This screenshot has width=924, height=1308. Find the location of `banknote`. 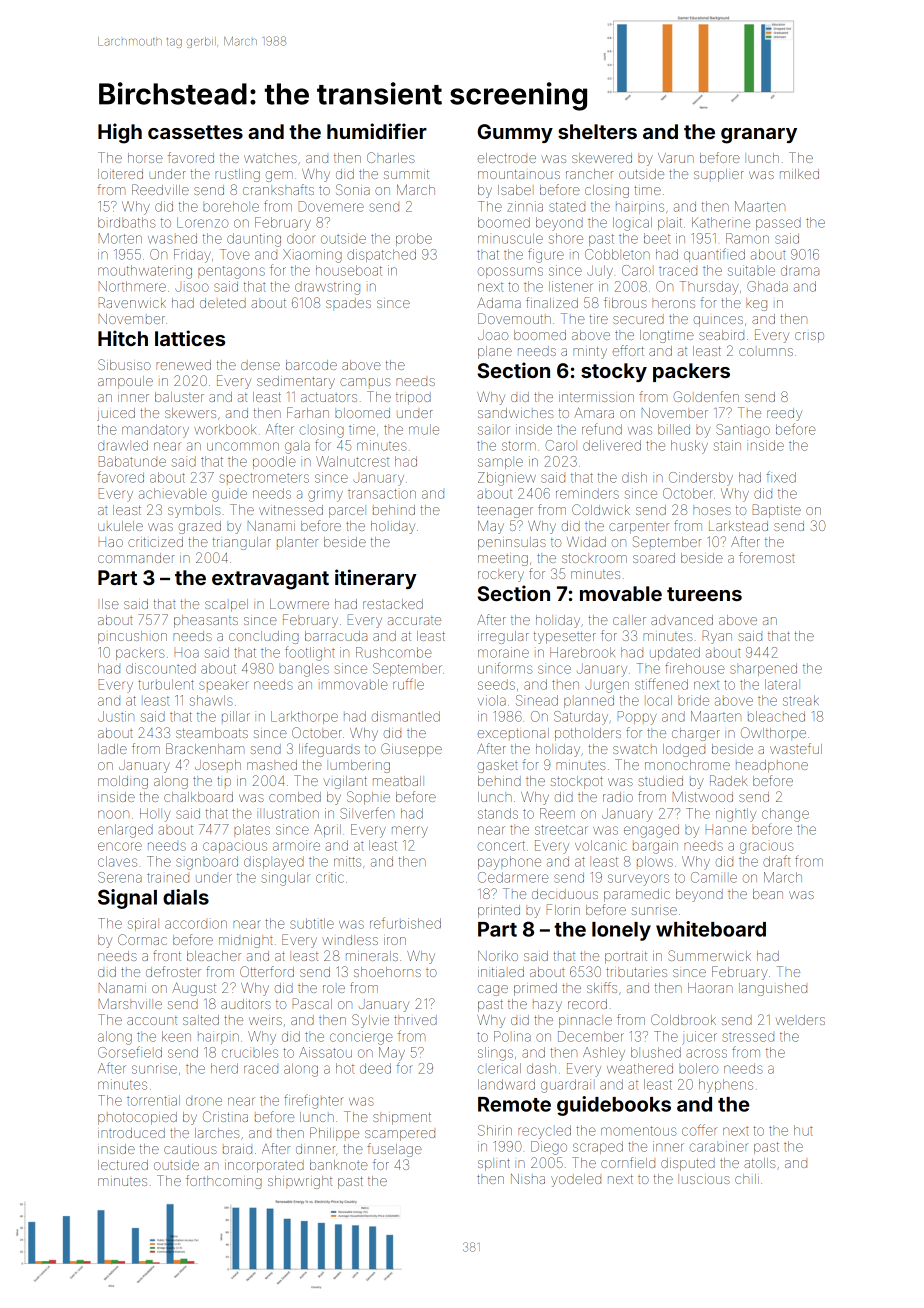

banknote is located at coordinates (339, 1165).
